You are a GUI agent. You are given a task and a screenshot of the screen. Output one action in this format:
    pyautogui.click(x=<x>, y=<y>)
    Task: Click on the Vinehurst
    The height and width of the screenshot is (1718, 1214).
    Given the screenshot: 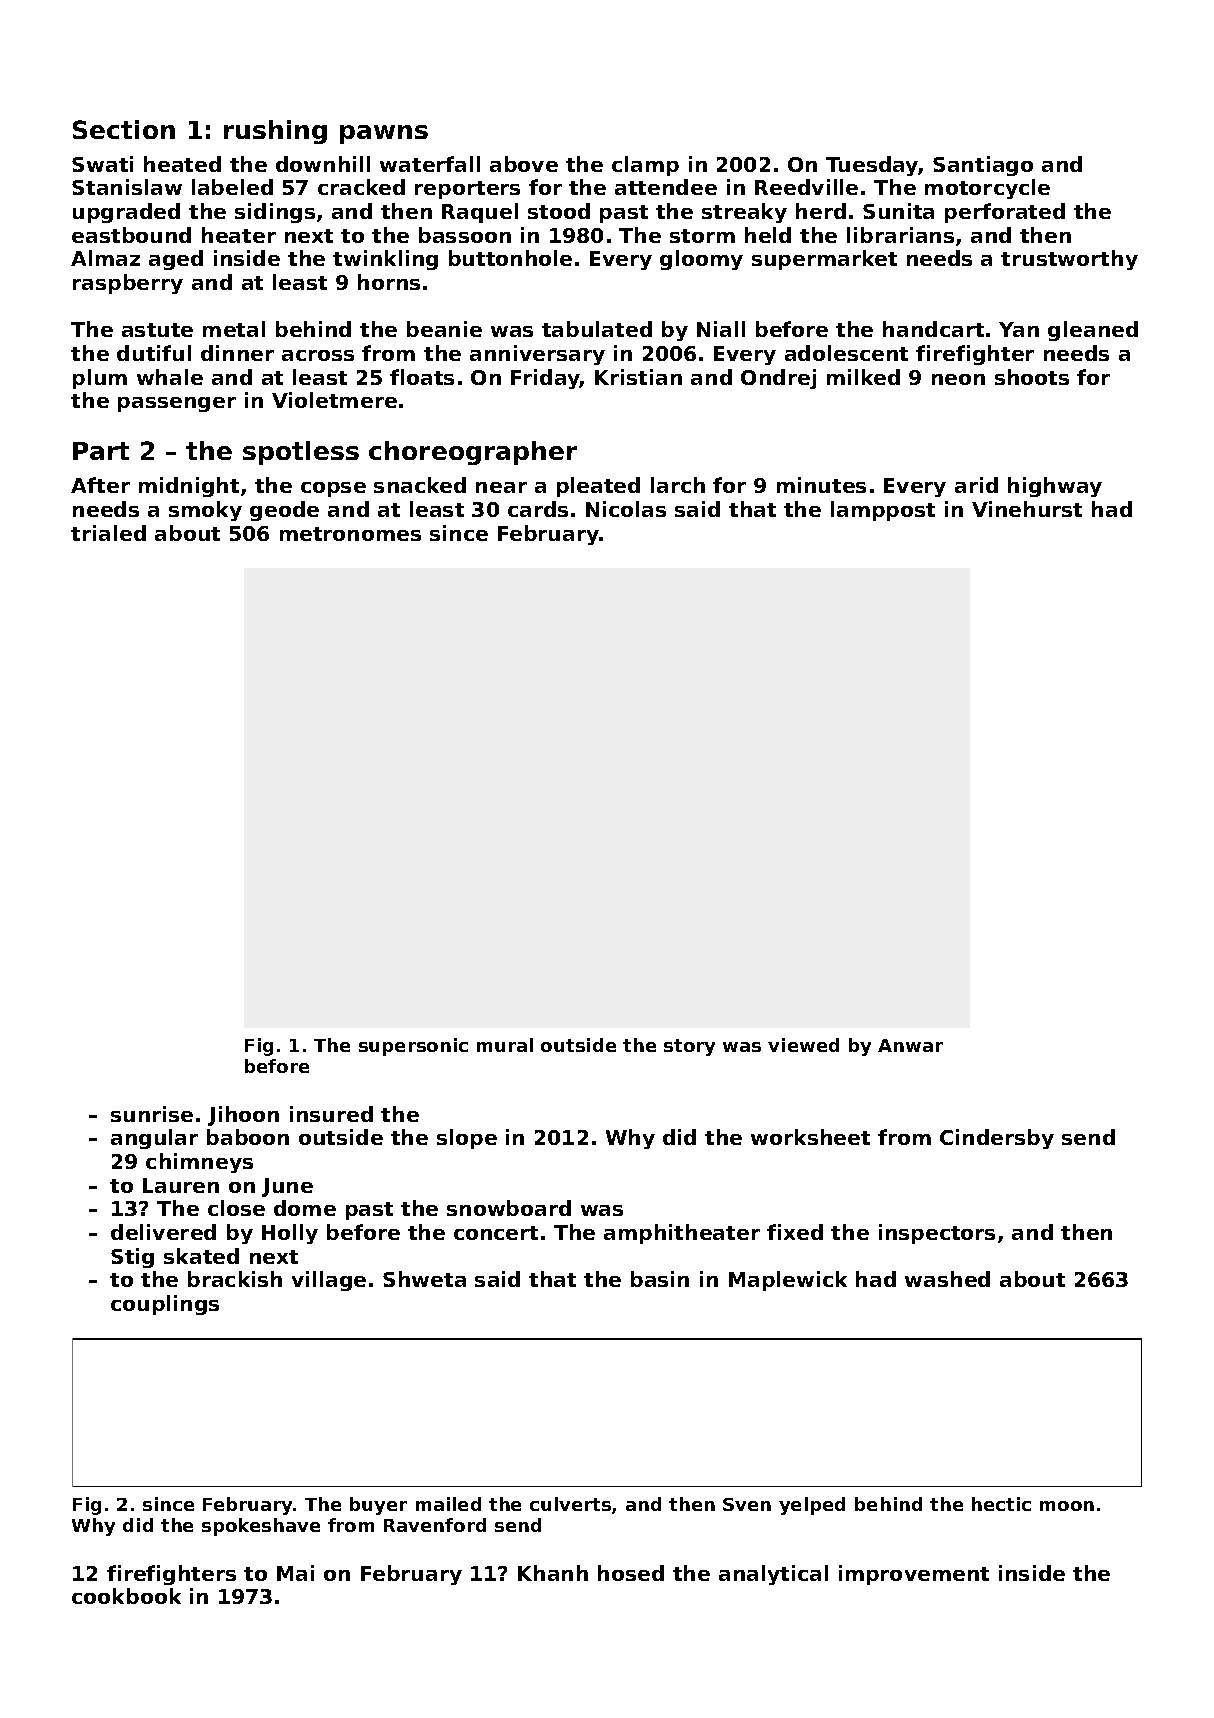 What is the action you would take?
    pyautogui.click(x=1027, y=509)
